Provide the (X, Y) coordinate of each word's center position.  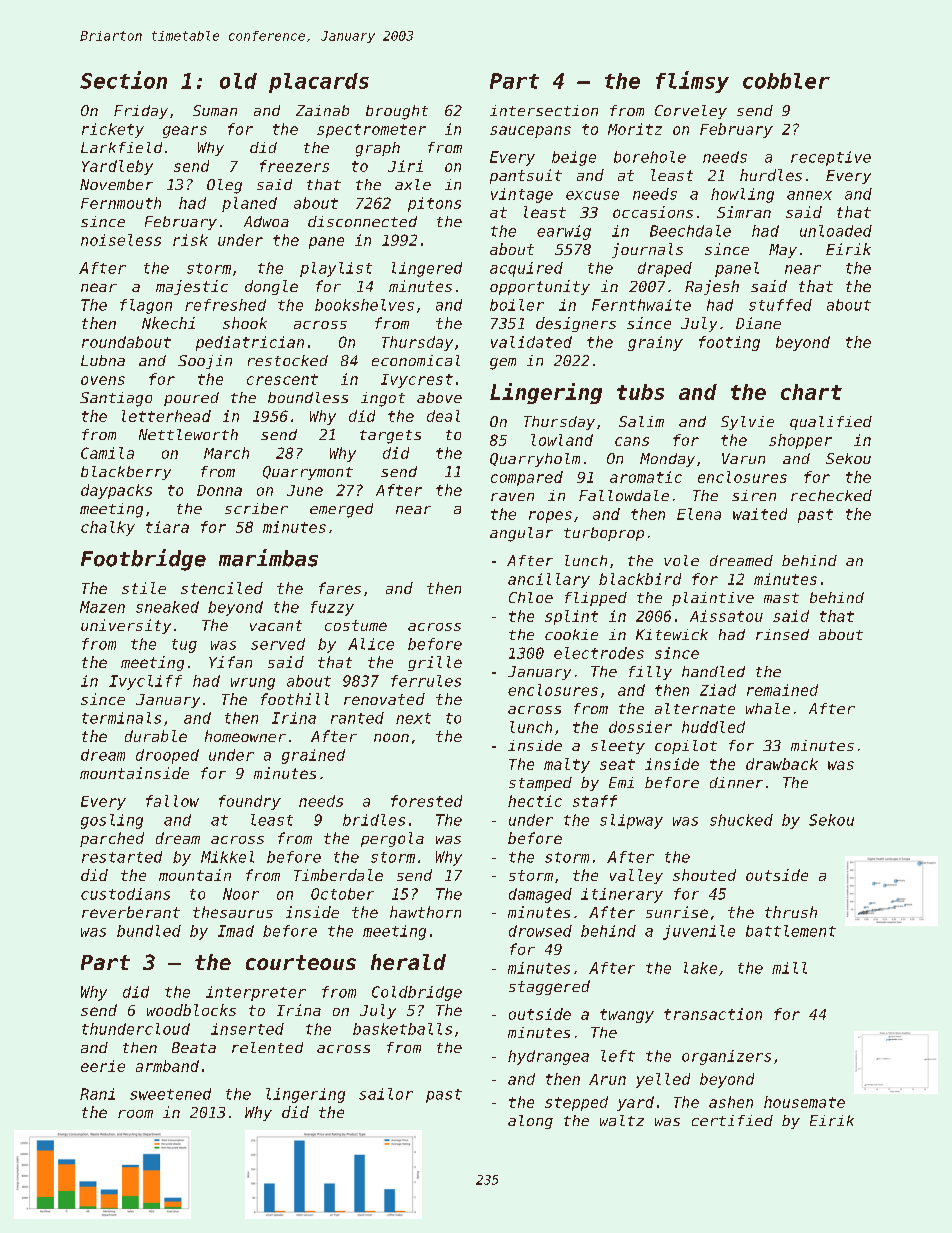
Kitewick (672, 634)
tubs (640, 392)
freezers (294, 166)
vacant (276, 625)
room (135, 1114)
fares (340, 588)
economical (416, 360)
